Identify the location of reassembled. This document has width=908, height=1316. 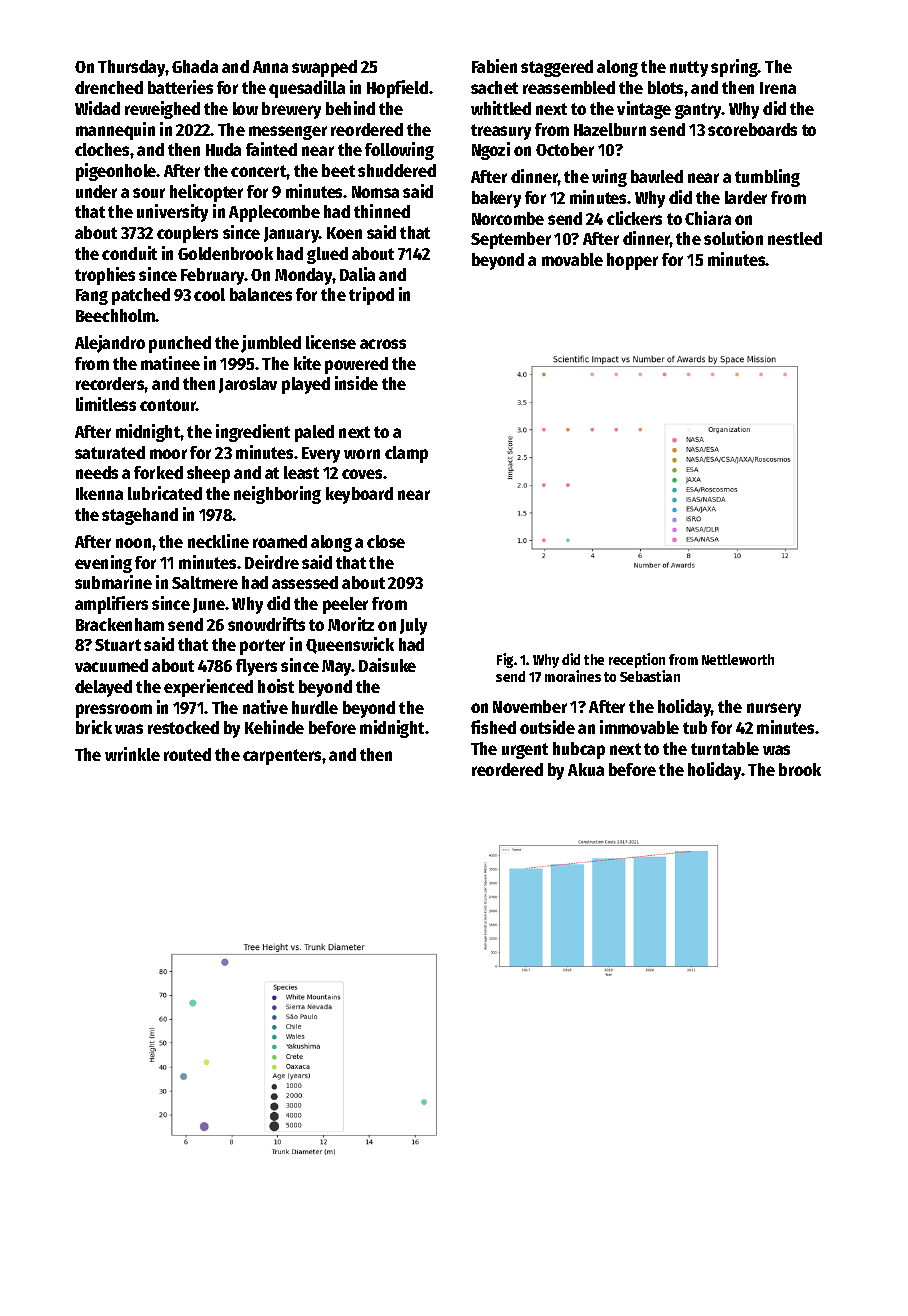
(569, 87).
